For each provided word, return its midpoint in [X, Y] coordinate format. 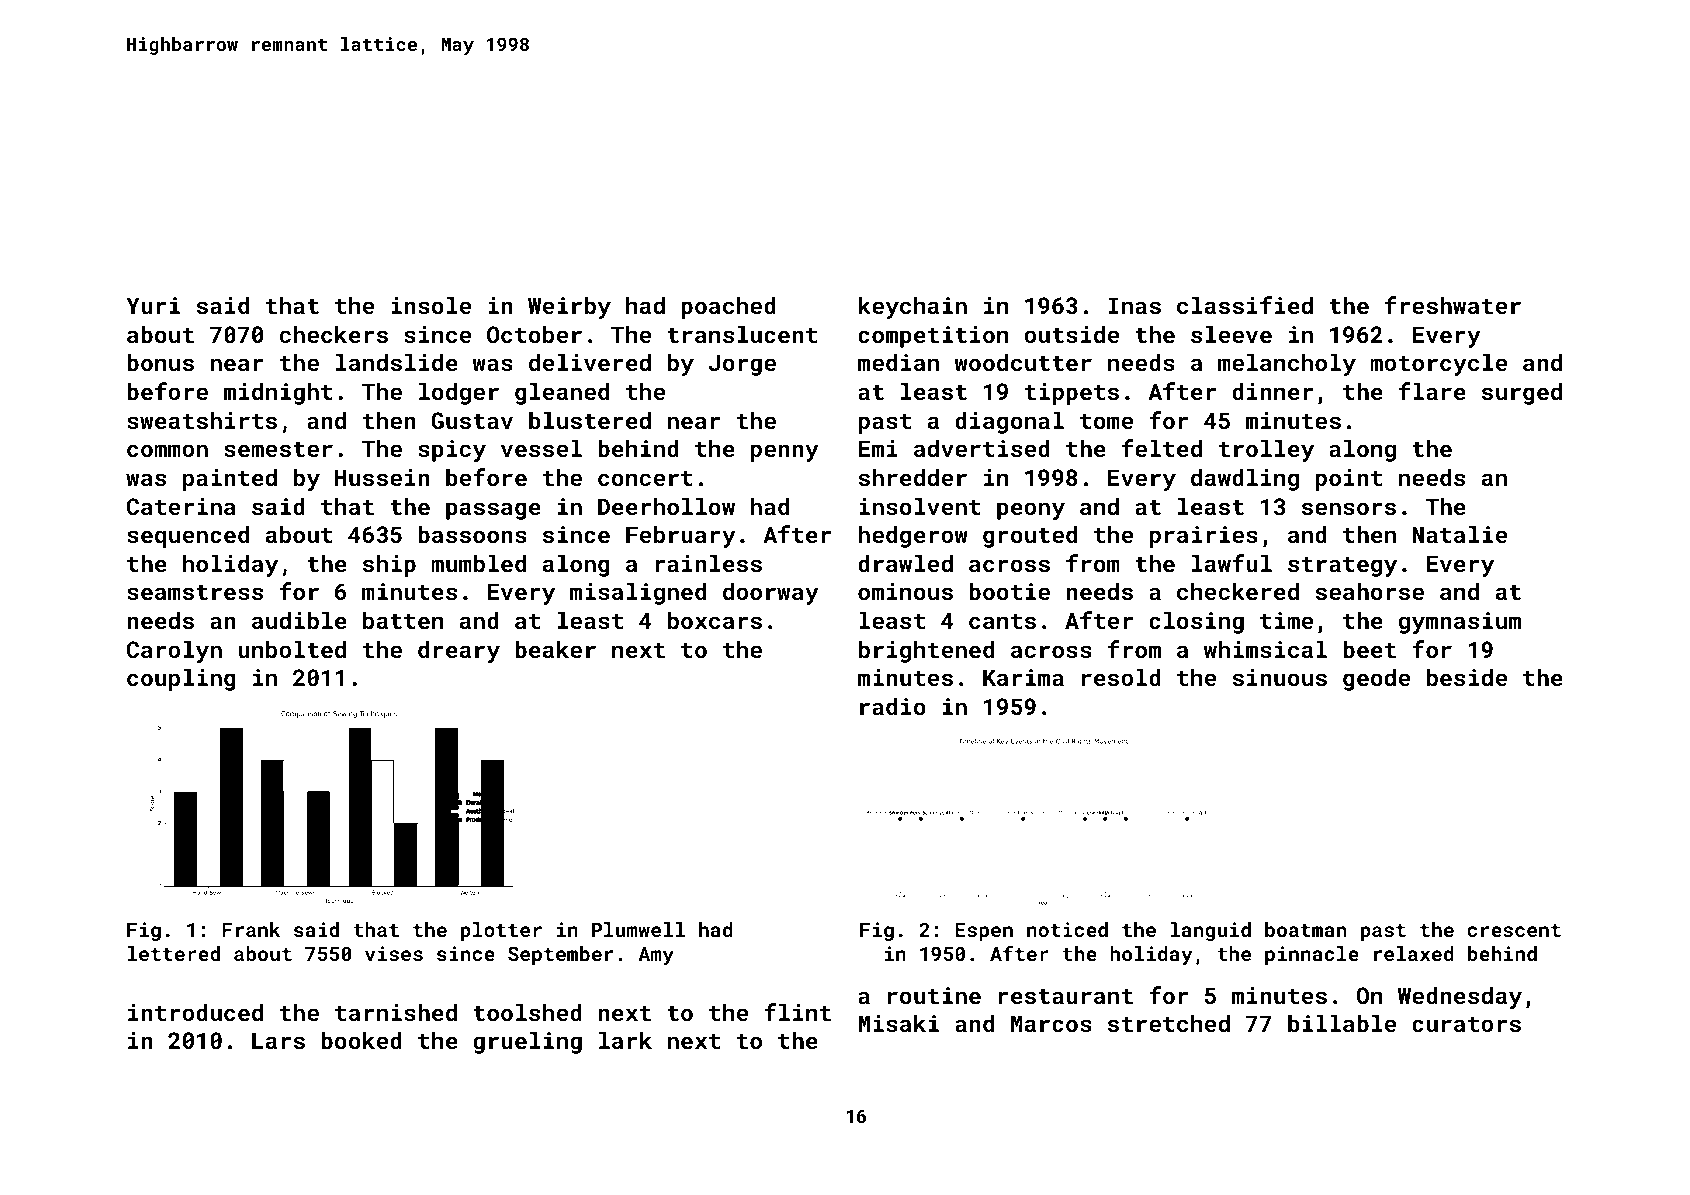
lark [625, 1040]
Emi [878, 448]
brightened [926, 651]
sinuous [1279, 677]
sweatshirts [202, 420]
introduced [195, 1012]
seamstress [195, 592]
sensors [1349, 508]
